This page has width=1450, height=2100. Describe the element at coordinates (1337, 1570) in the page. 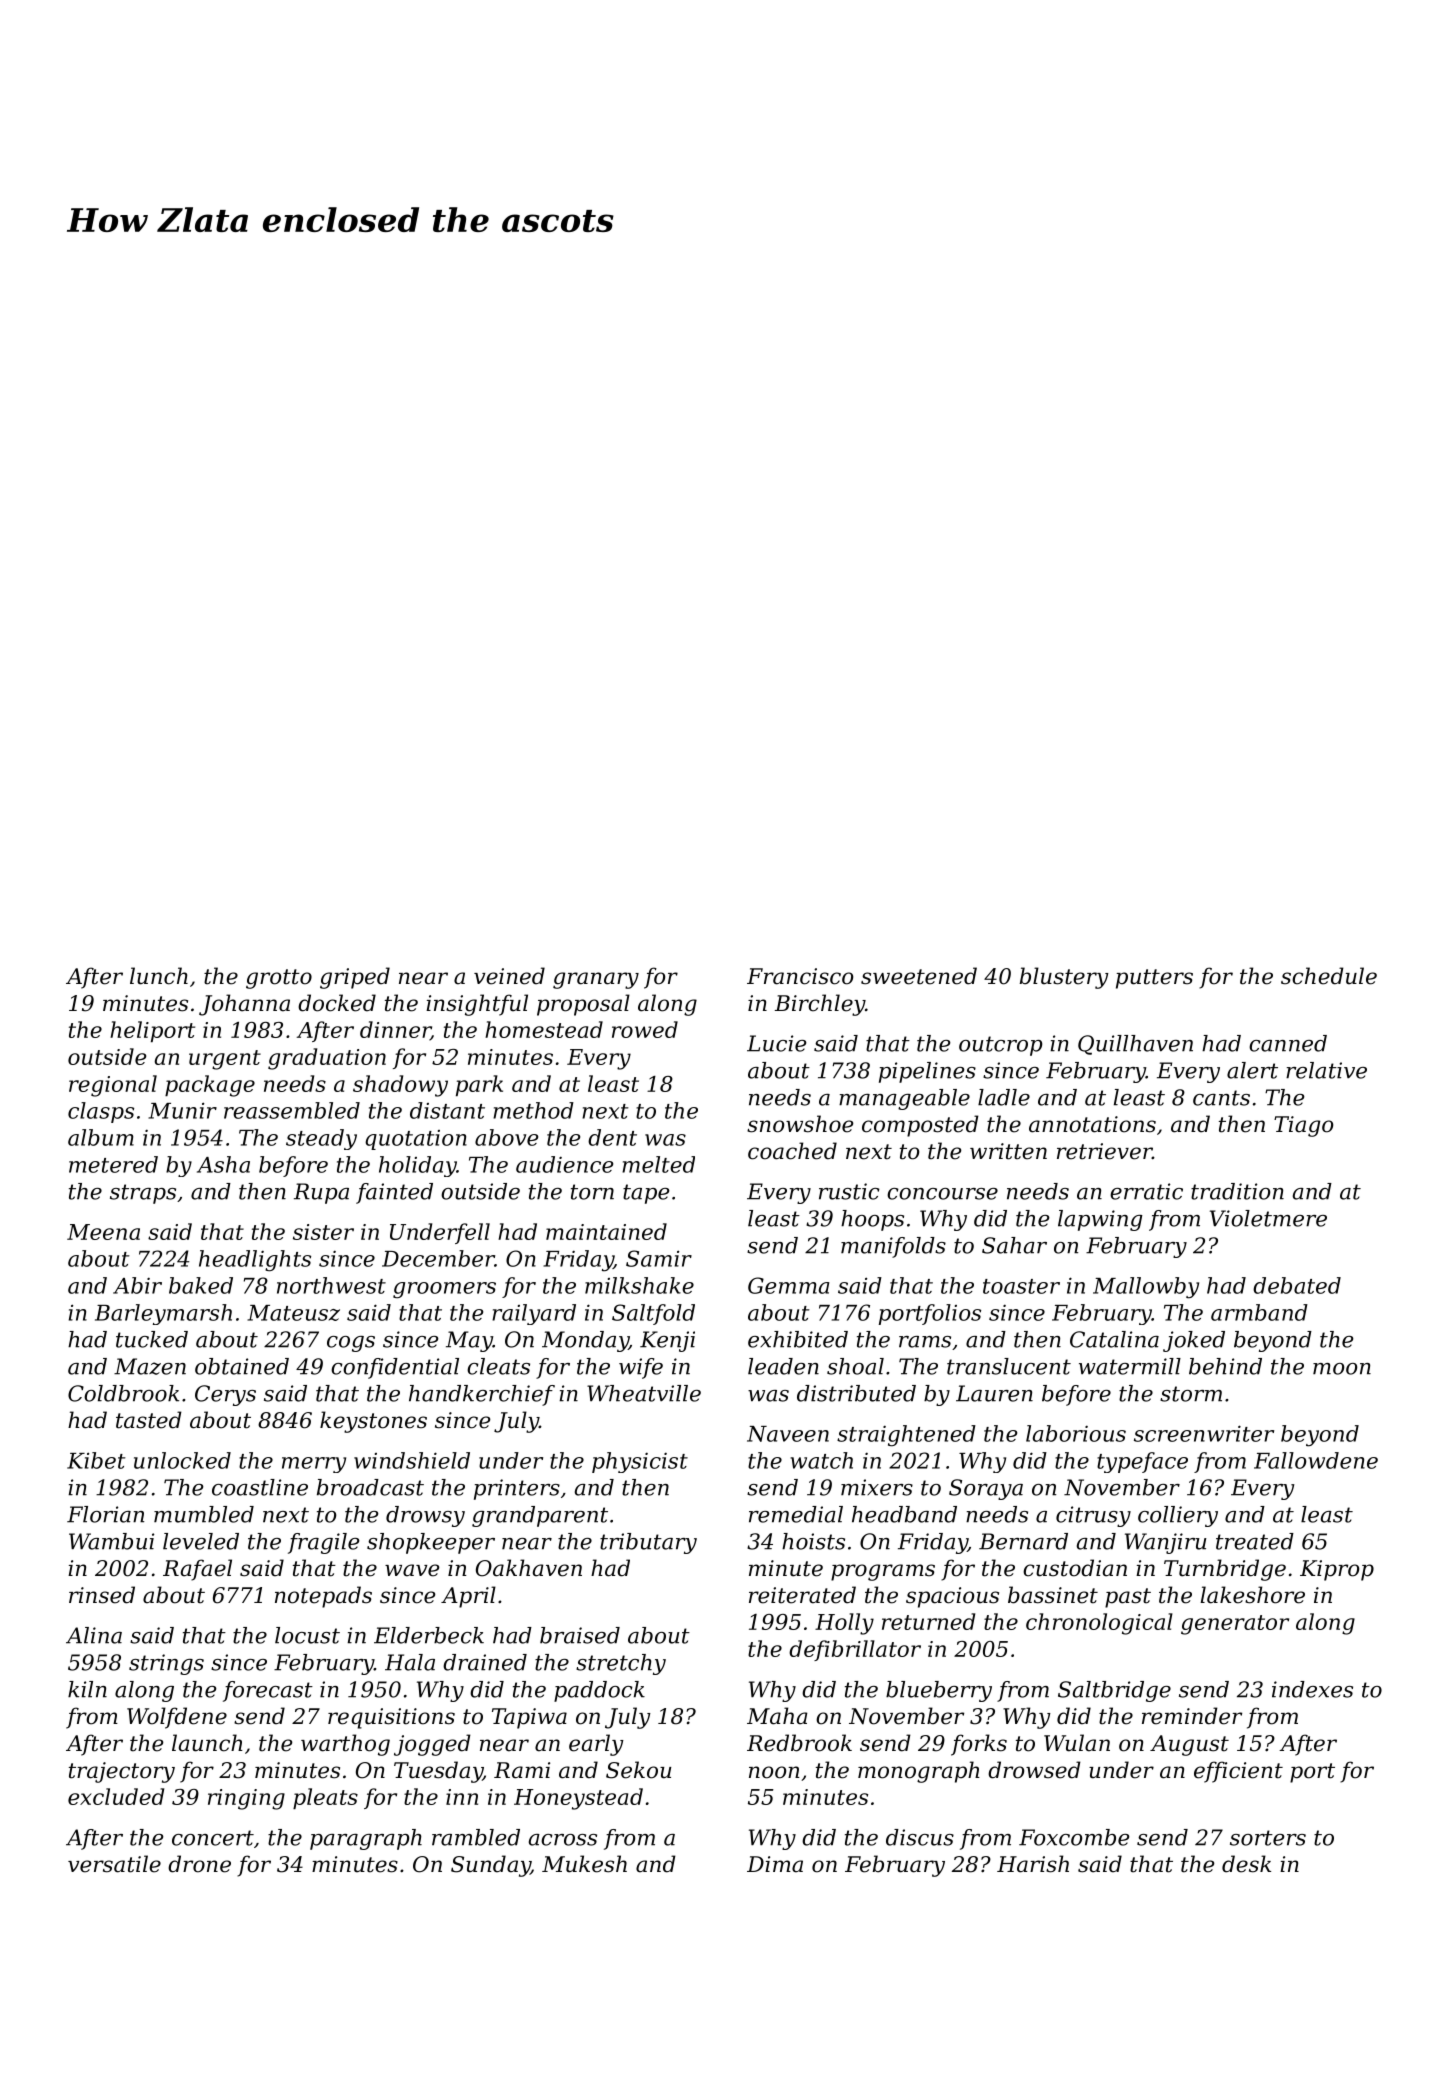

I see `Kiprop` at that location.
